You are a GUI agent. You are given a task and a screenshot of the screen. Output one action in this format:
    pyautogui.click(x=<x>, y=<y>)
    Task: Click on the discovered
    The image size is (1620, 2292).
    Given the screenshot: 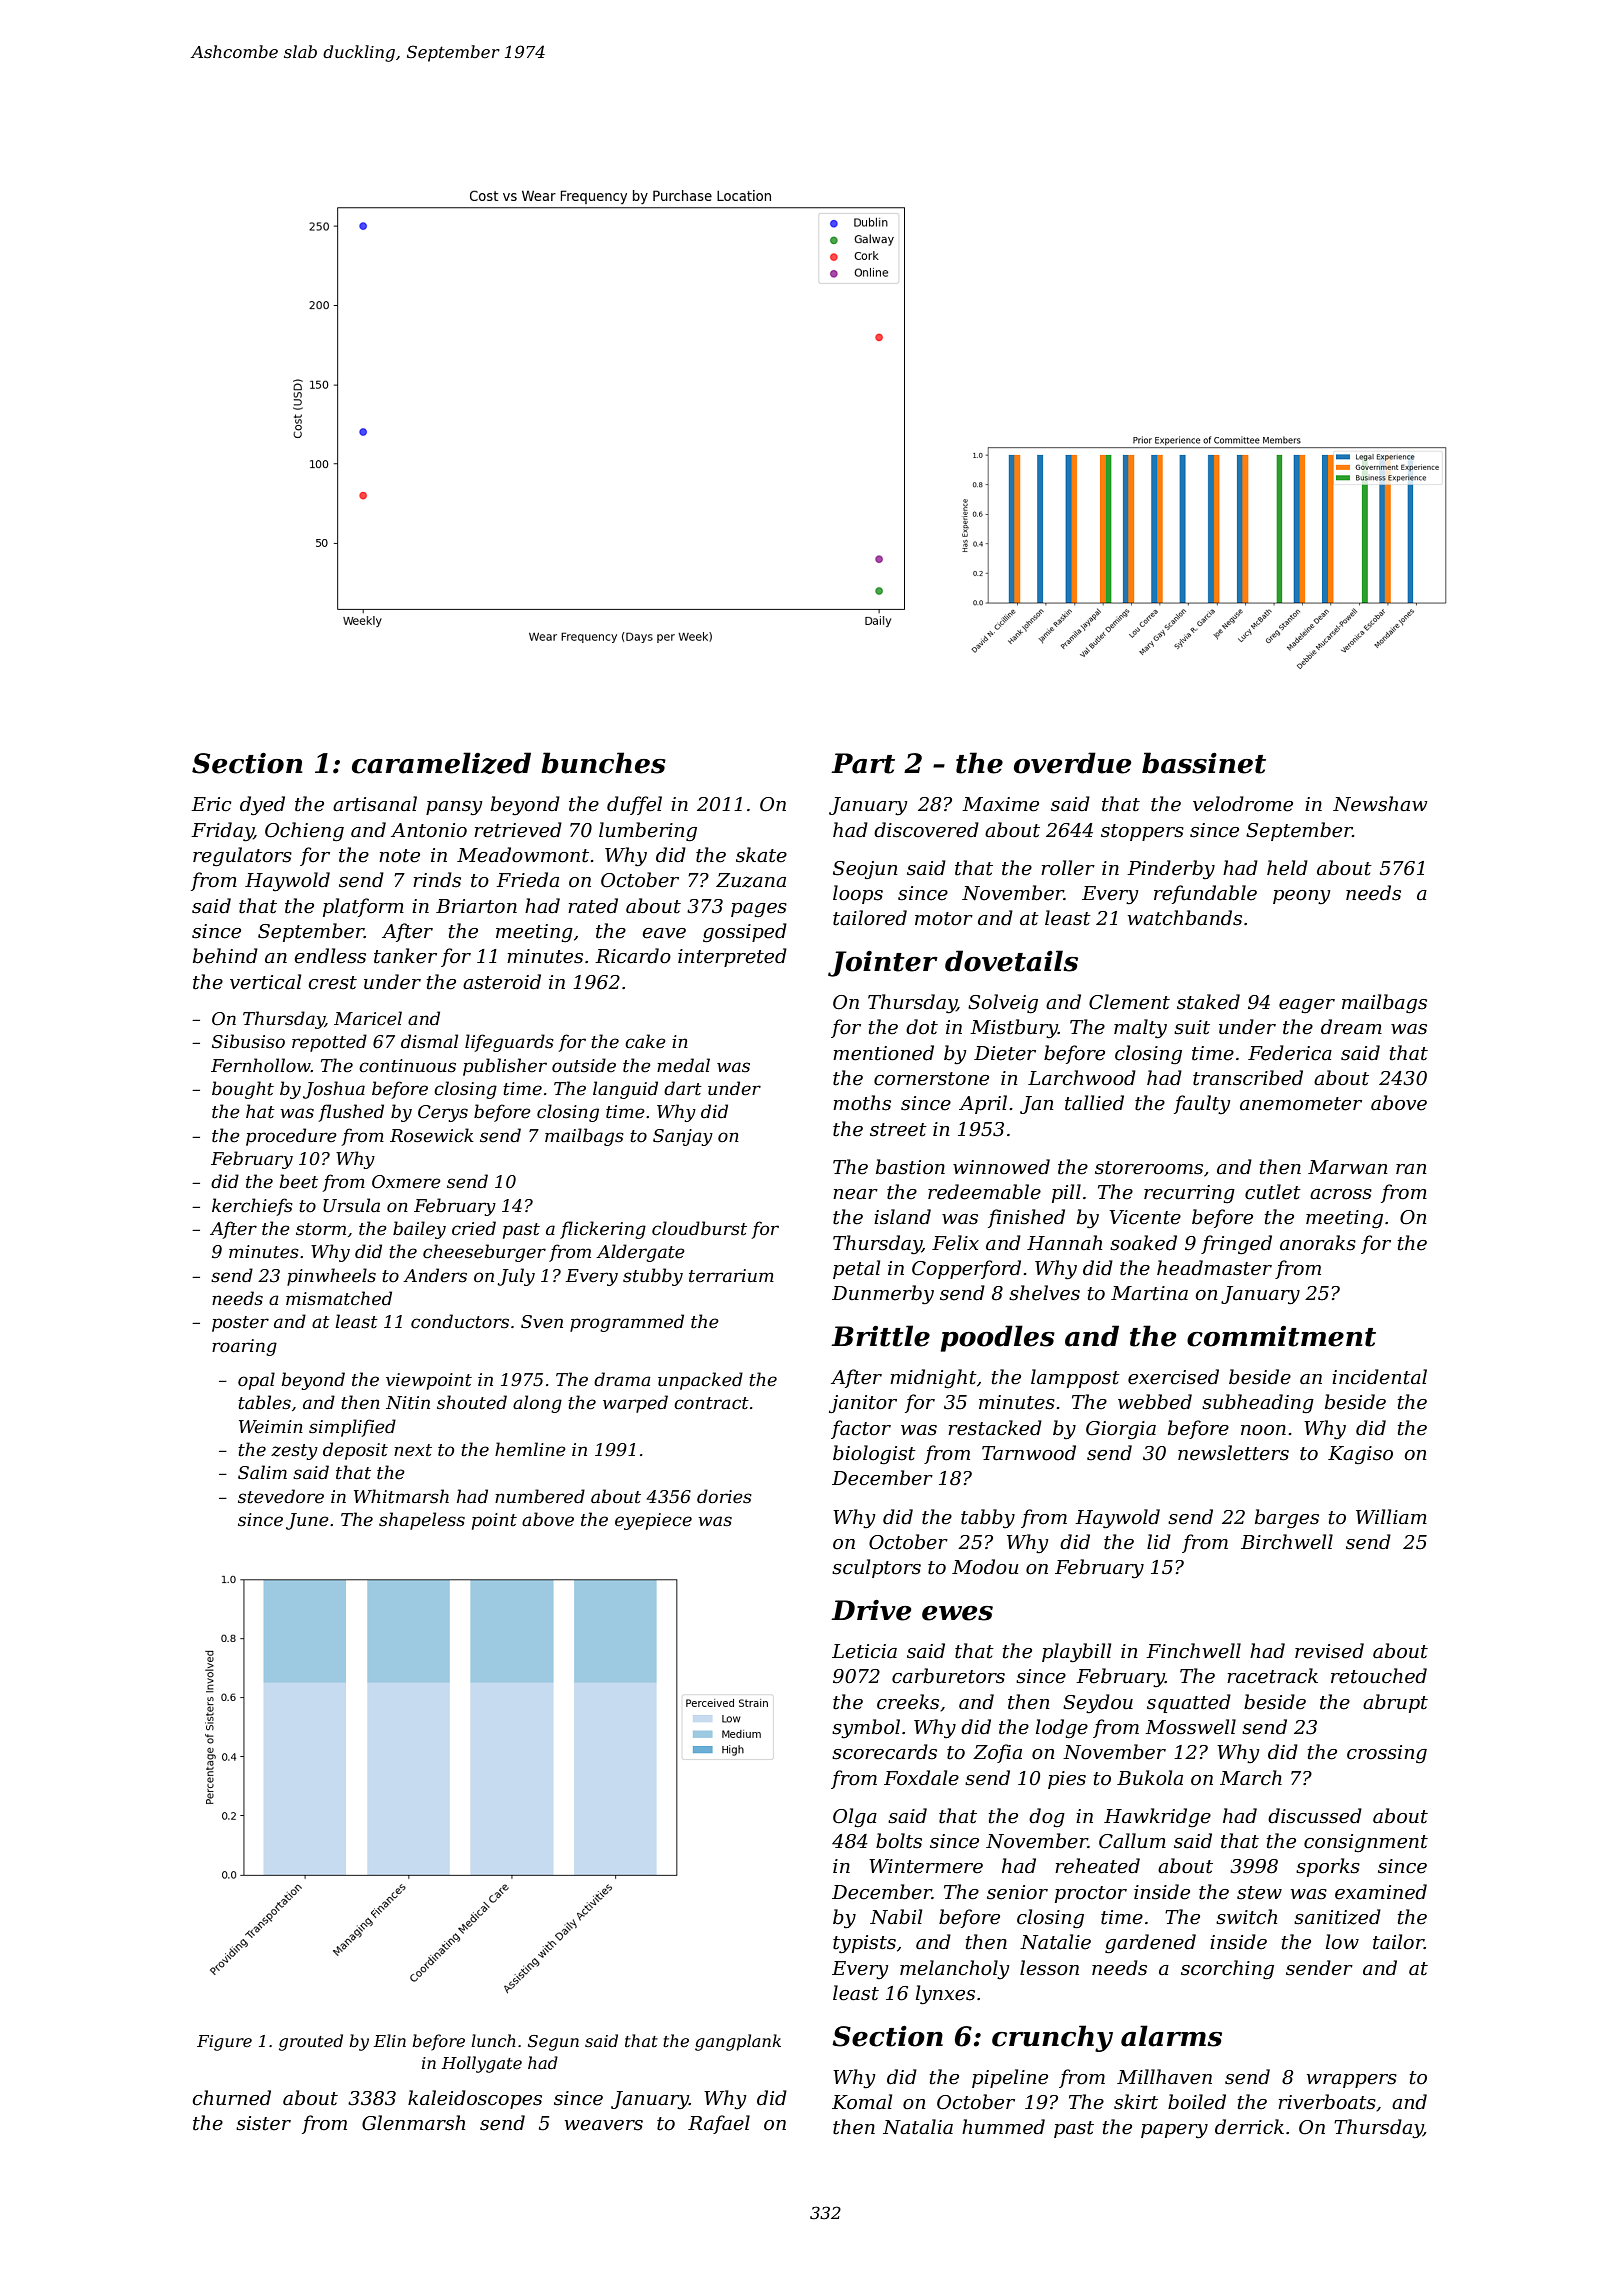 What is the action you would take?
    pyautogui.click(x=926, y=830)
